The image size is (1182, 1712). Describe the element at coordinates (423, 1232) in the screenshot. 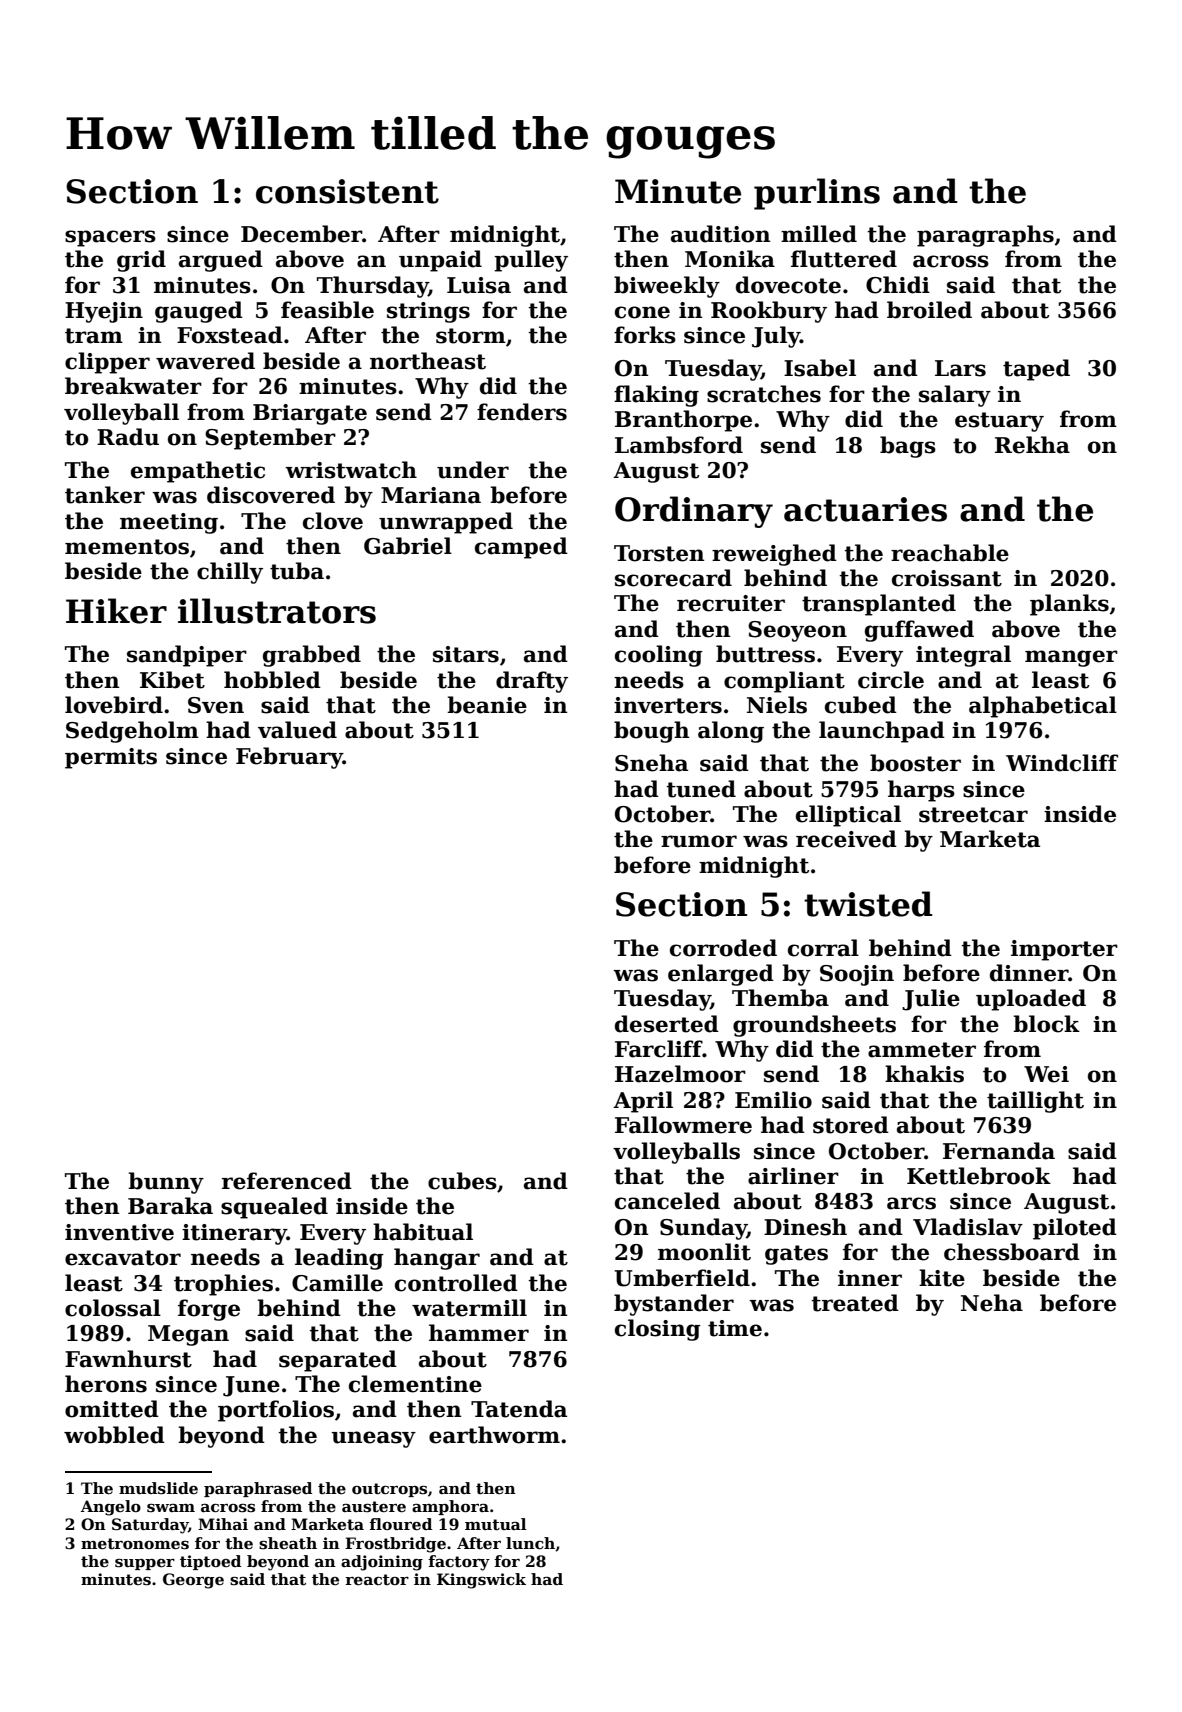

I see `habitual` at that location.
